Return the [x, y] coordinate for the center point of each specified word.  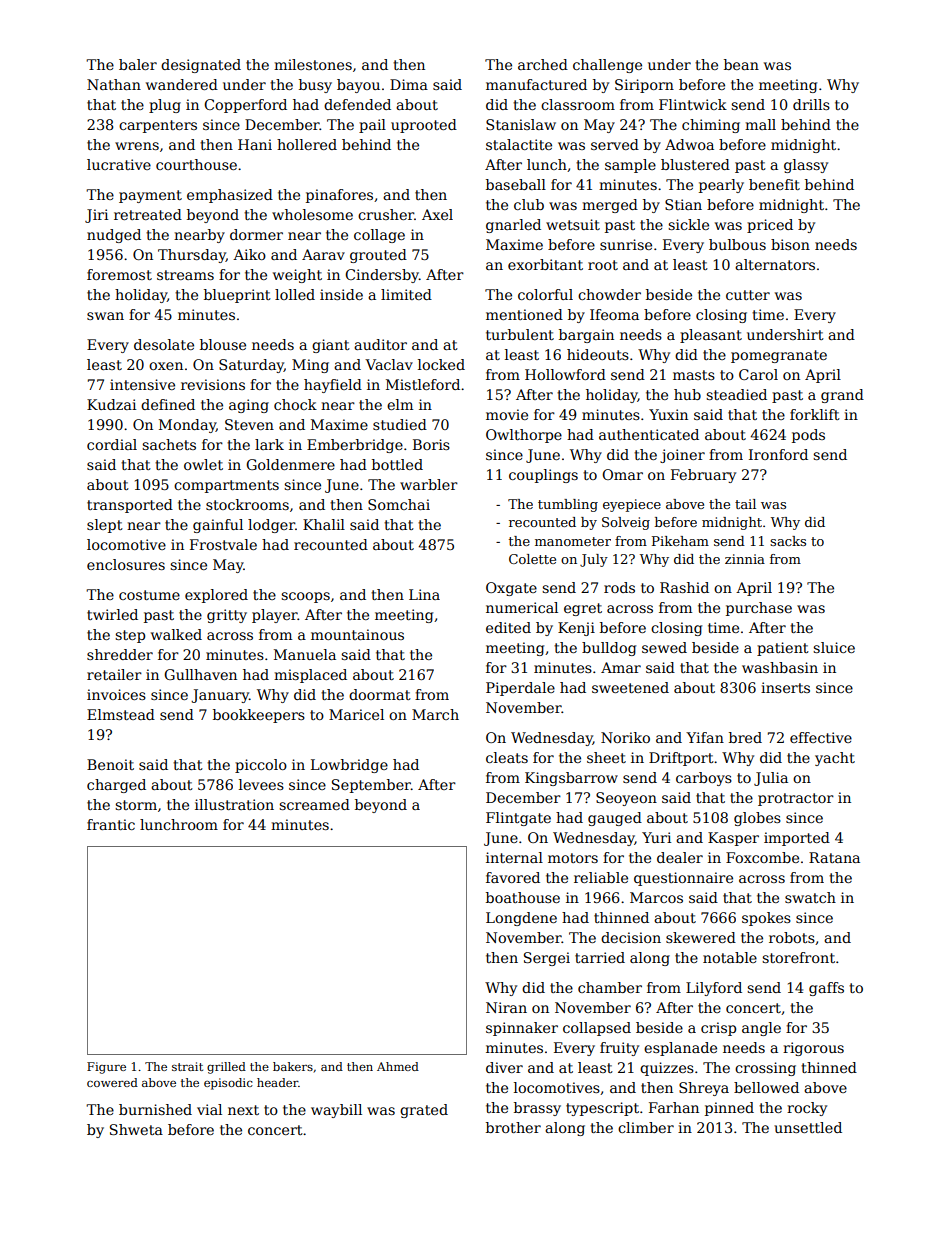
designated [201, 66]
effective [821, 737]
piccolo [261, 766]
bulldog [609, 649]
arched [543, 64]
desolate [164, 344]
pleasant [711, 336]
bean [741, 64]
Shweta [136, 1129]
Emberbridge [355, 446]
